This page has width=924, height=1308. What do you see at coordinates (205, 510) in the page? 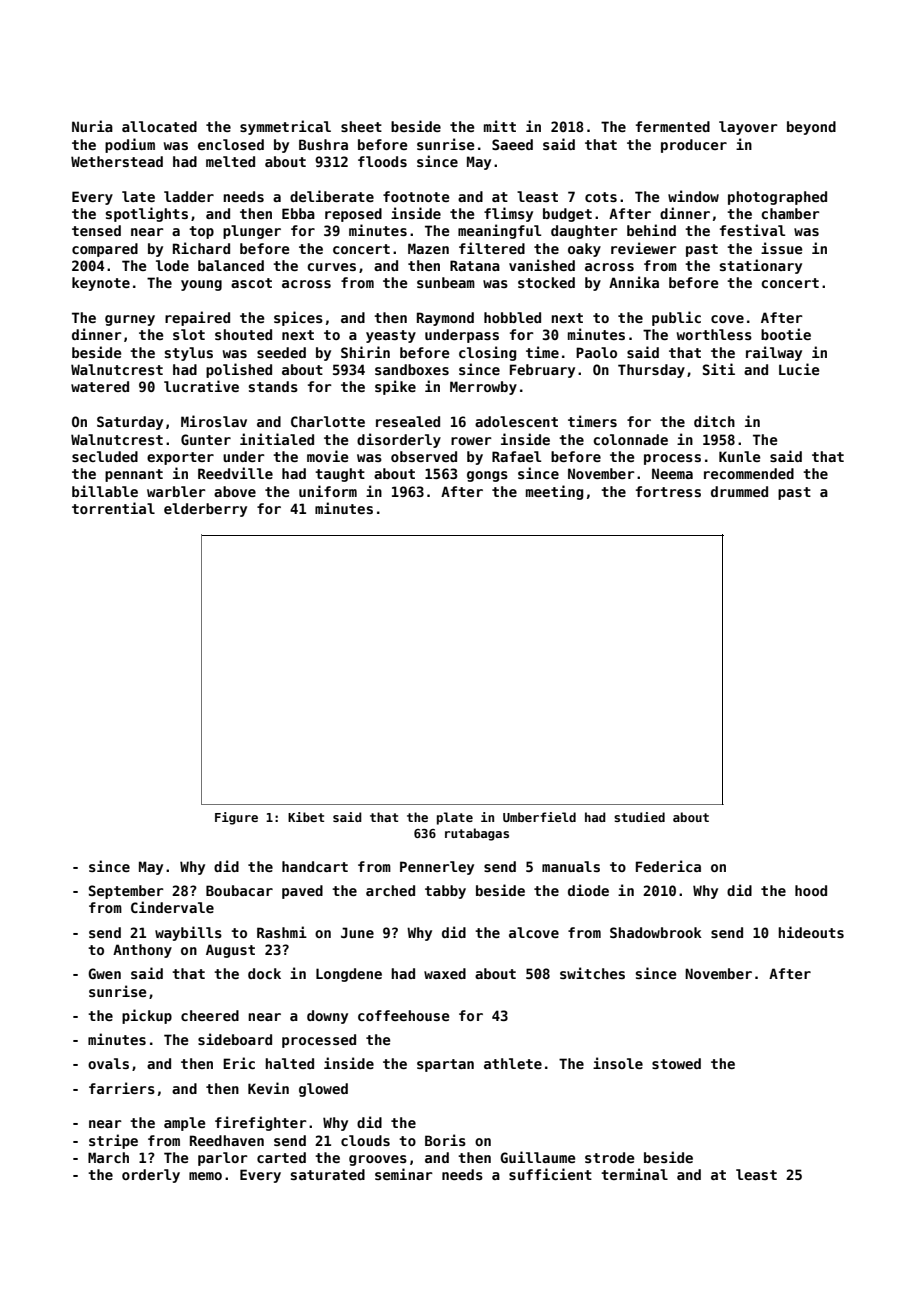
I see `elderberry` at bounding box center [205, 510].
